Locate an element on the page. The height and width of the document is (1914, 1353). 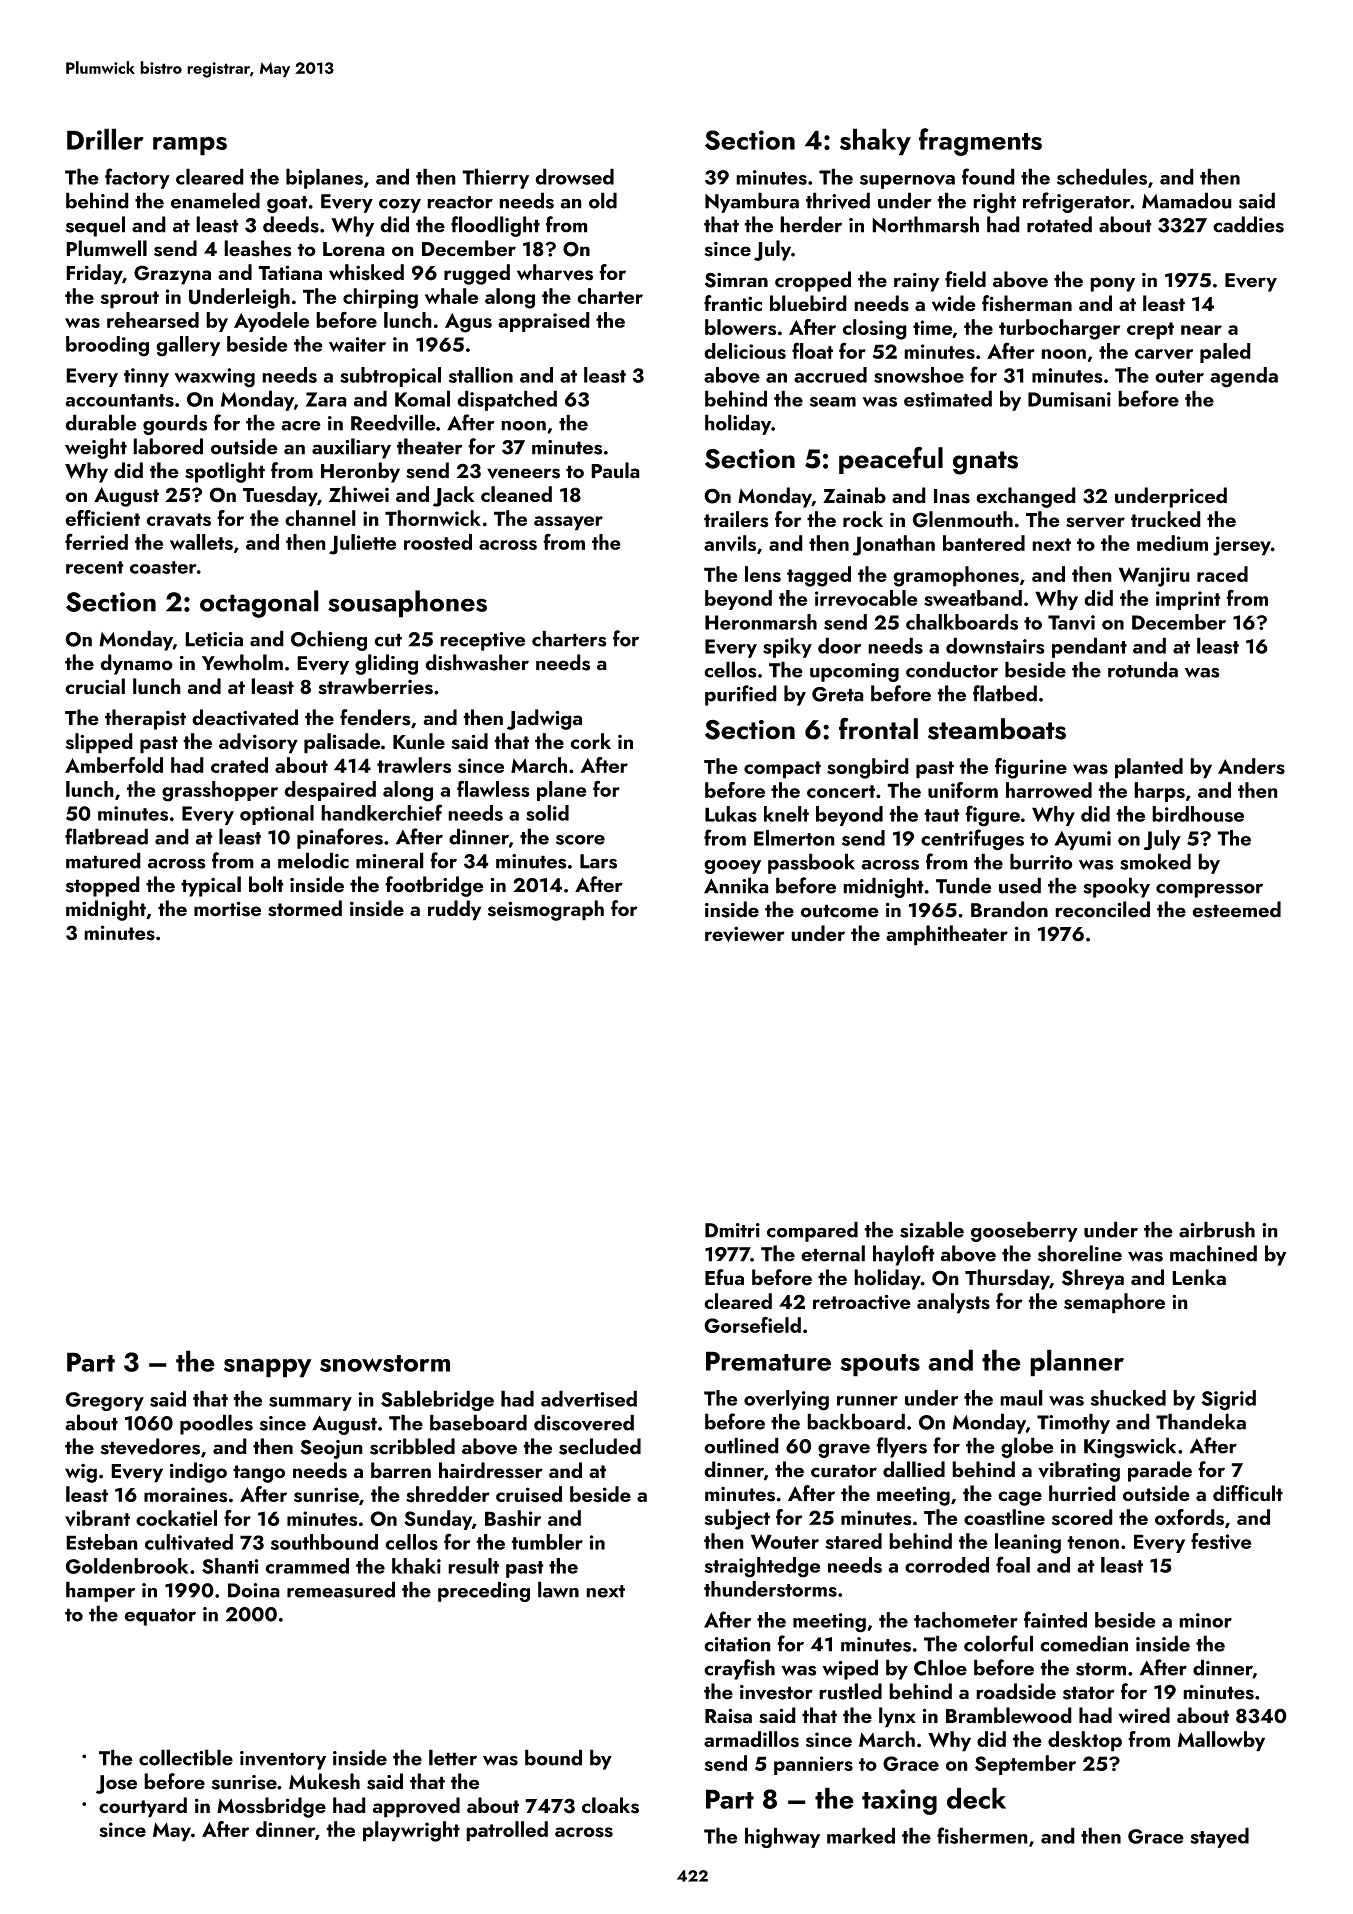
Lenka is located at coordinates (1199, 1277).
